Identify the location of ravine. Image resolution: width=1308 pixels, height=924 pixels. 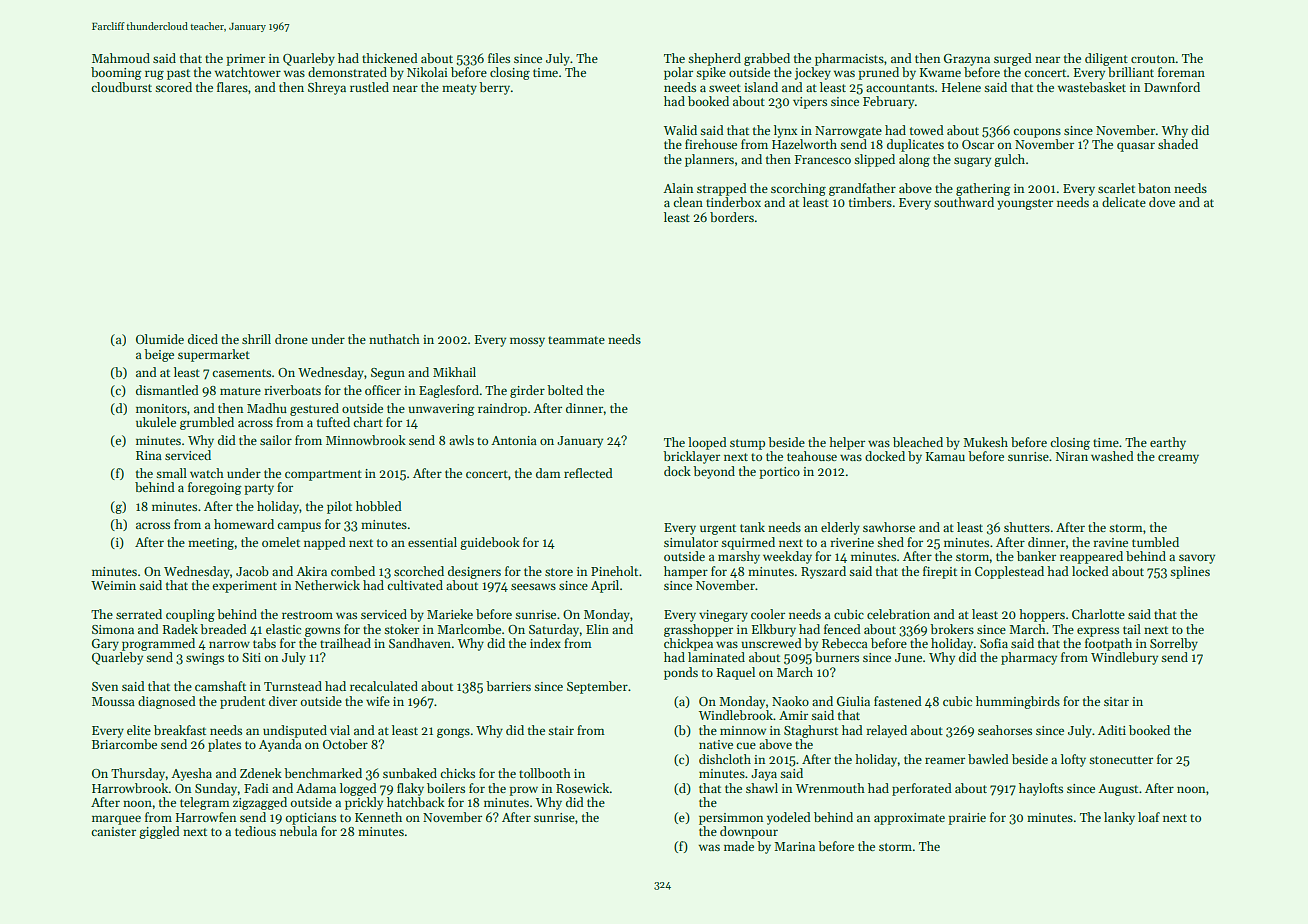
(1111, 542).
